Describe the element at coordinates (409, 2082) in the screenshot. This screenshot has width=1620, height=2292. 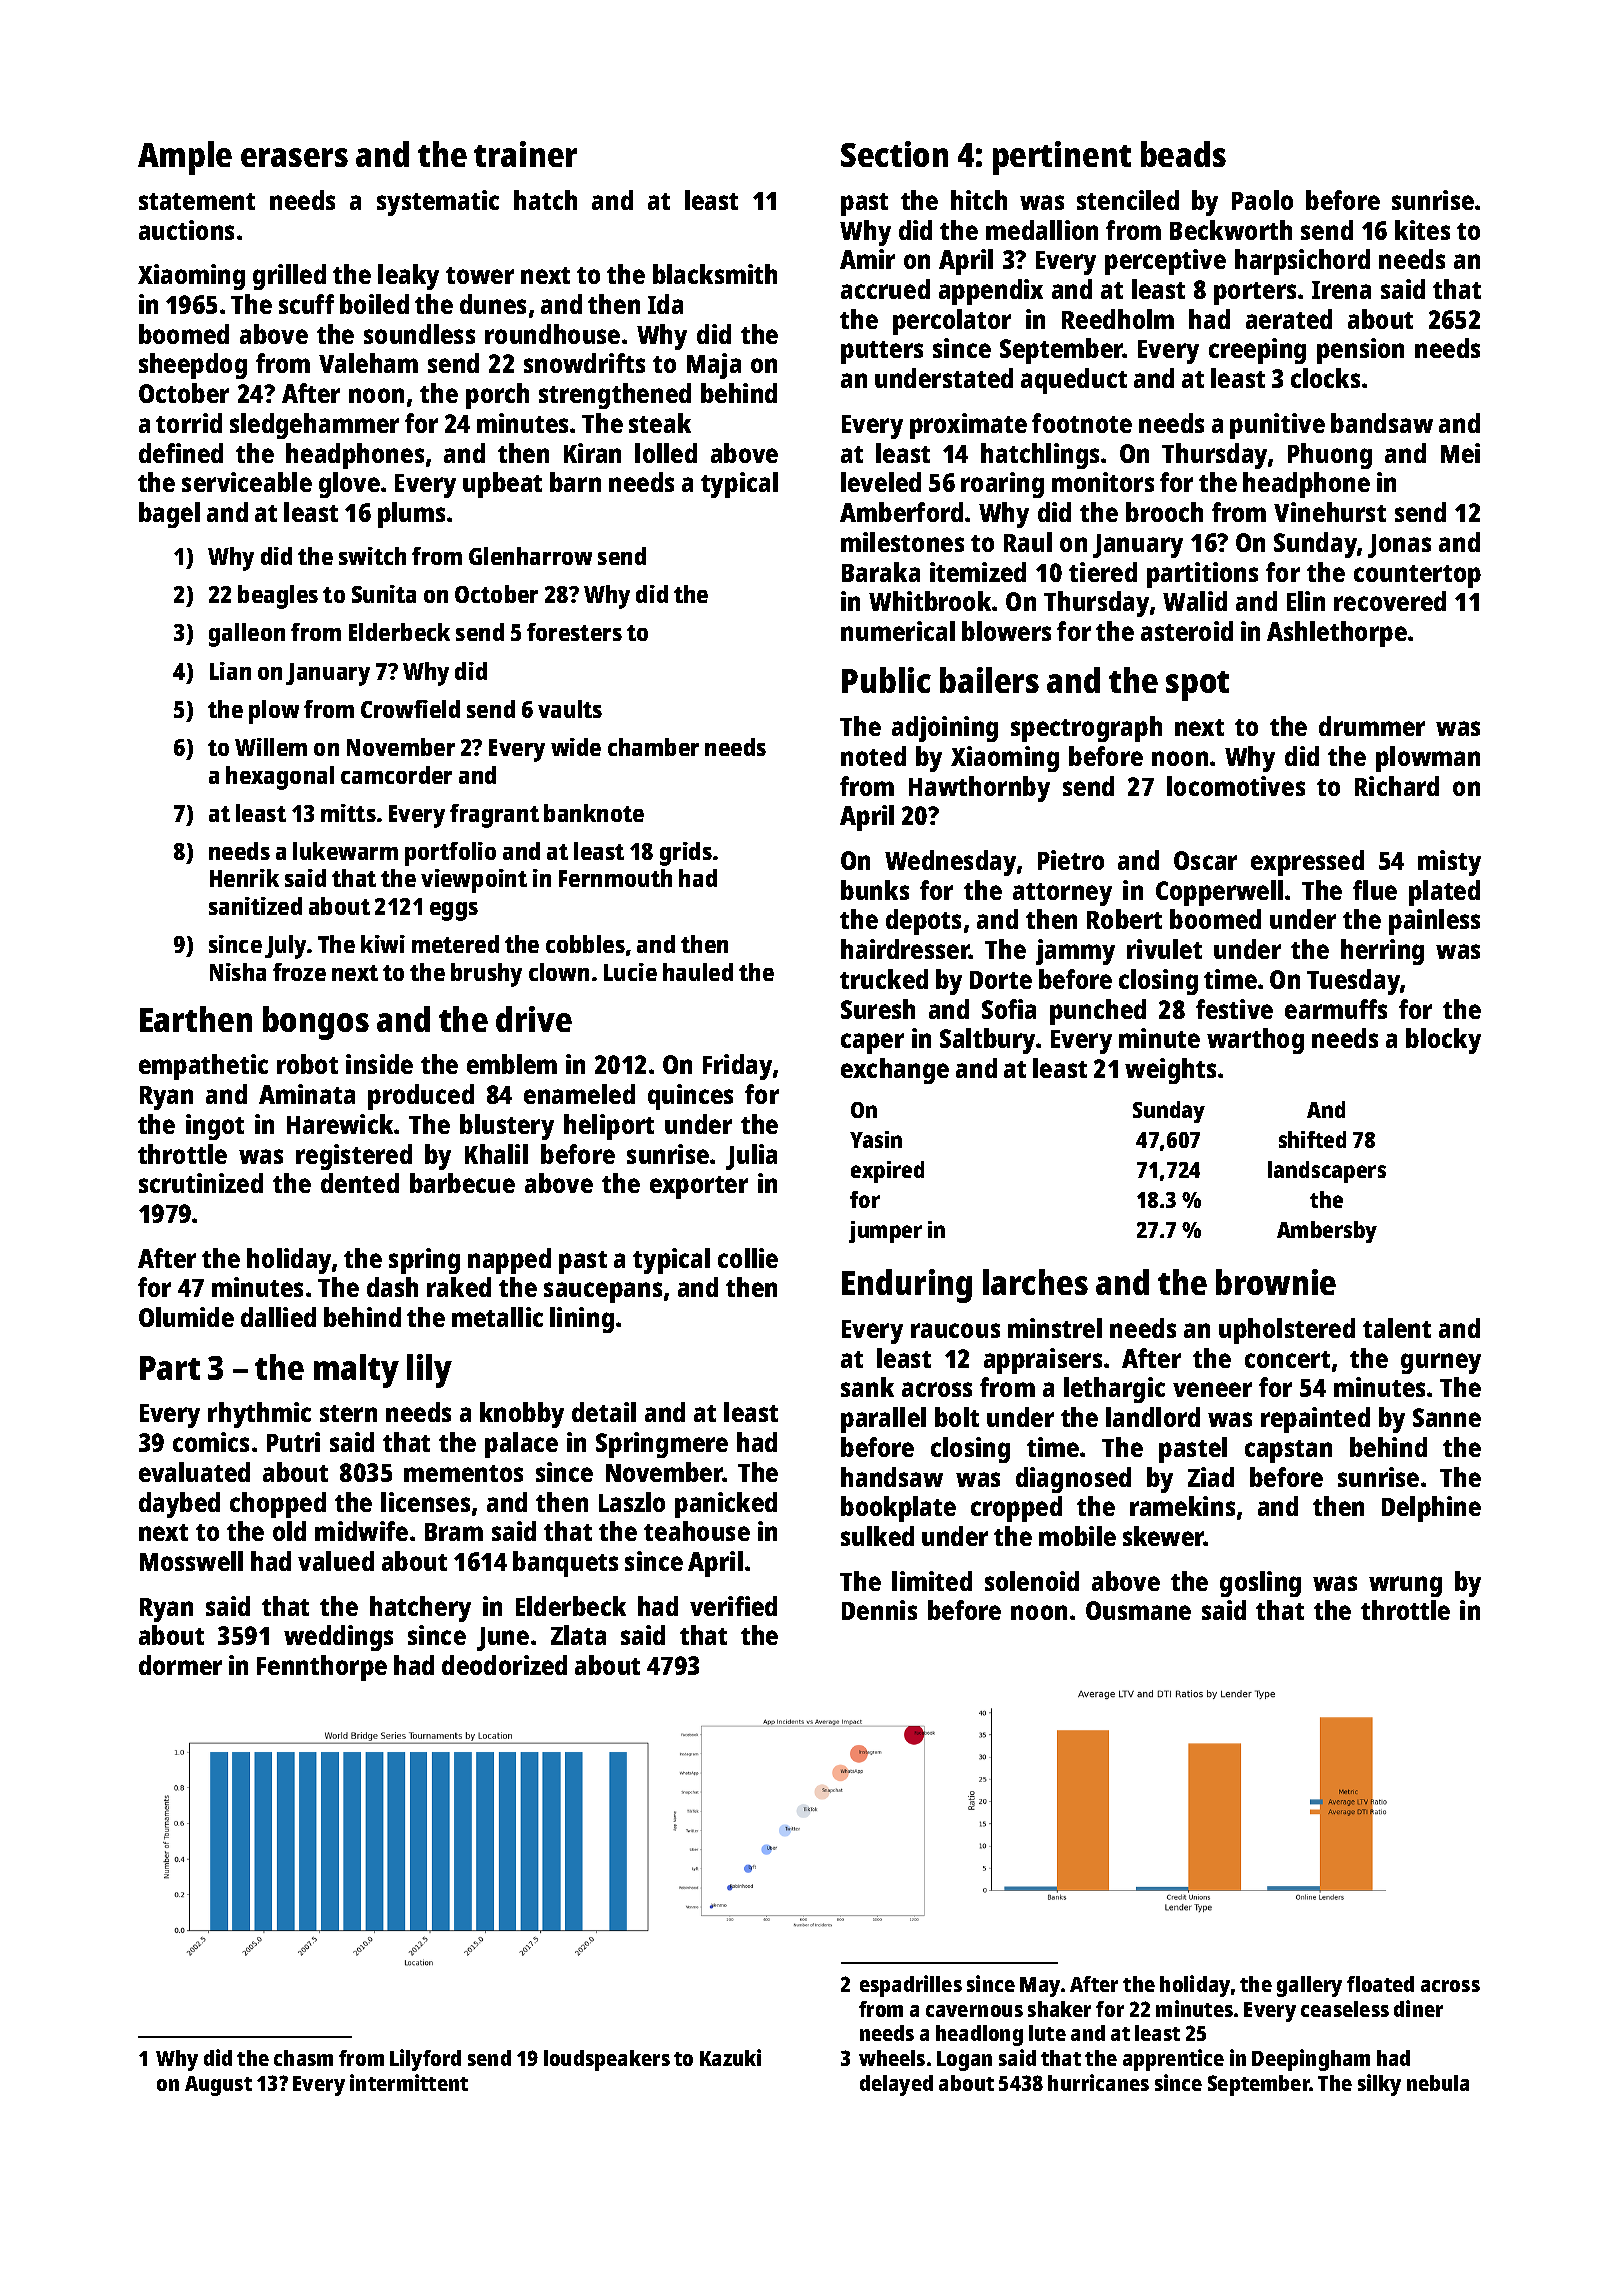
I see `intermittent` at that location.
